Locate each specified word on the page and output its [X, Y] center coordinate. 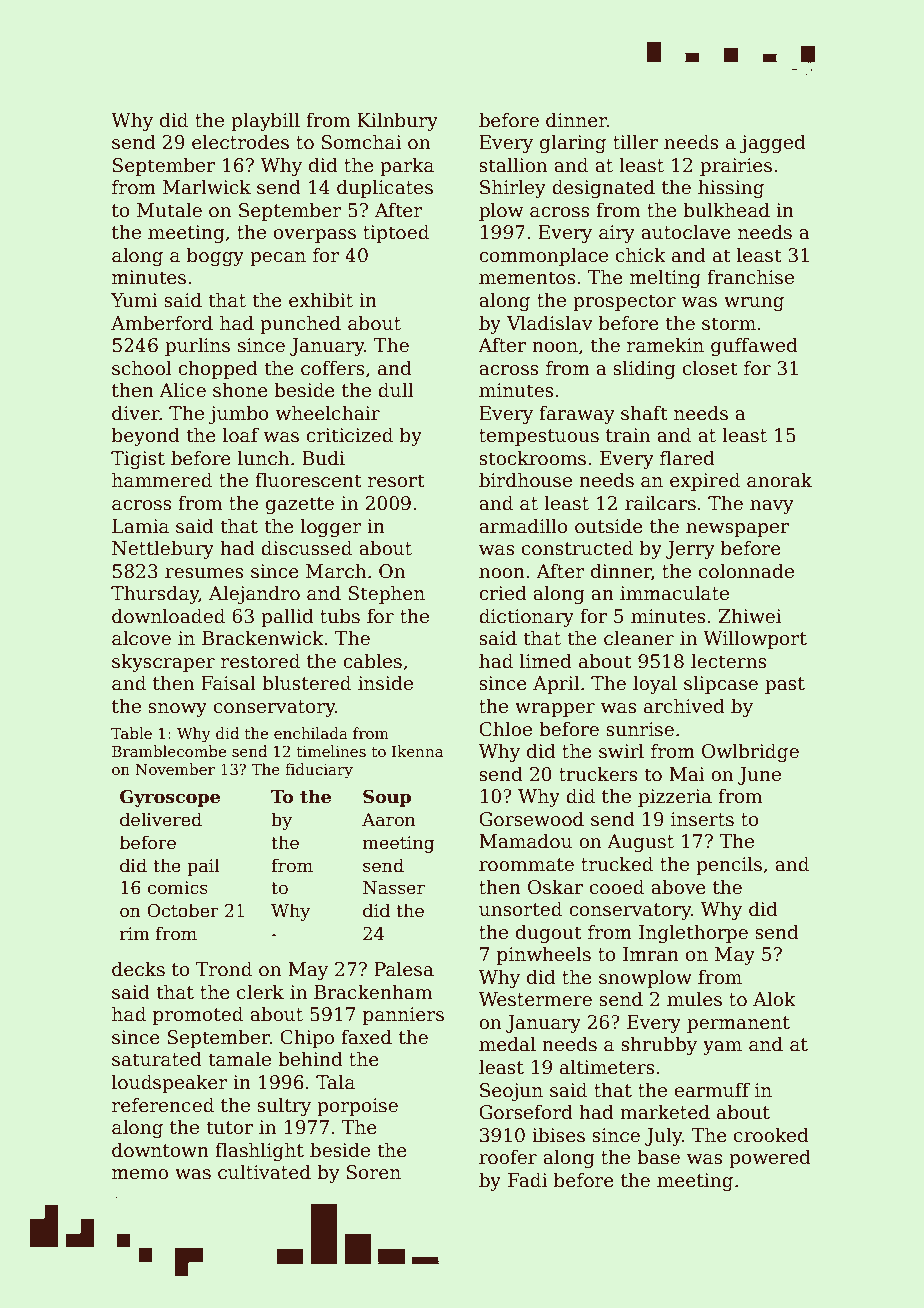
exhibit [321, 300]
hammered [162, 480]
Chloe [505, 729]
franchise [750, 277]
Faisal [228, 683]
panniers [403, 1016]
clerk [260, 992]
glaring [573, 143]
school [141, 368]
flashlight [259, 1151]
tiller [635, 142]
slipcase [721, 684]
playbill [265, 121]
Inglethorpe [693, 933]
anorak [779, 480]
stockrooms [532, 458]
